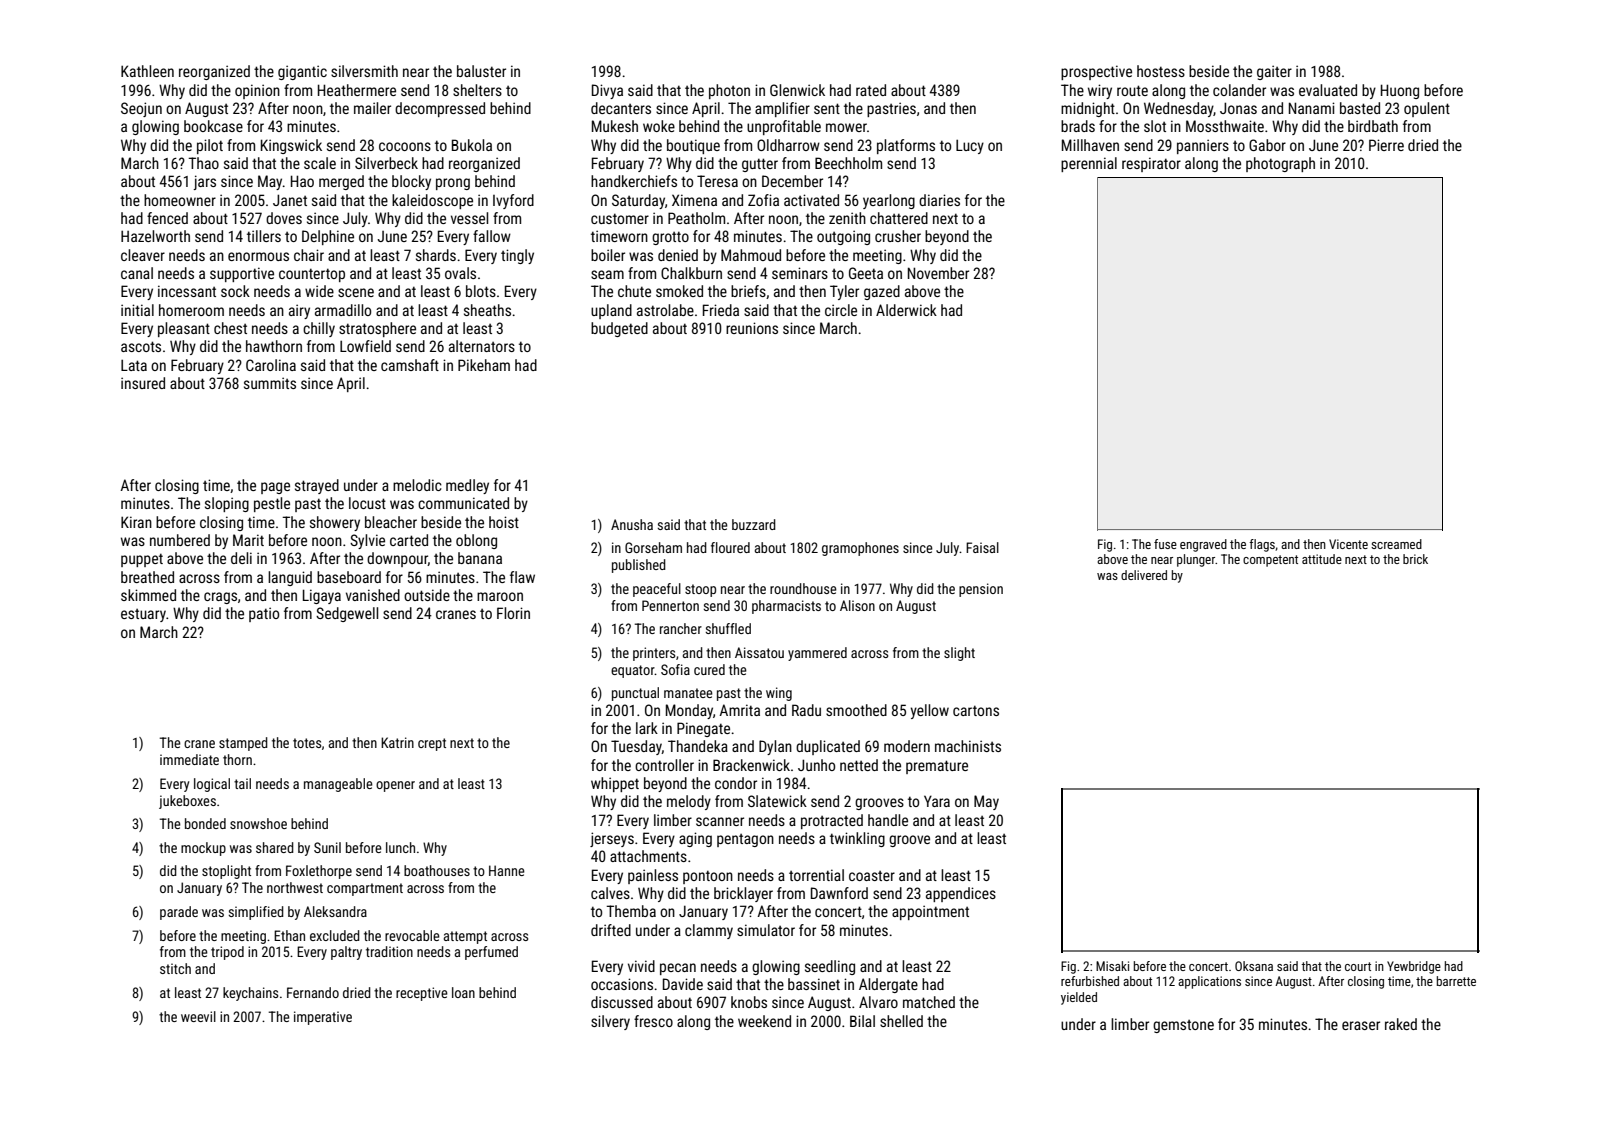 The width and height of the screenshot is (1600, 1131). Describe the element at coordinates (610, 1022) in the screenshot. I see `silvery` at that location.
